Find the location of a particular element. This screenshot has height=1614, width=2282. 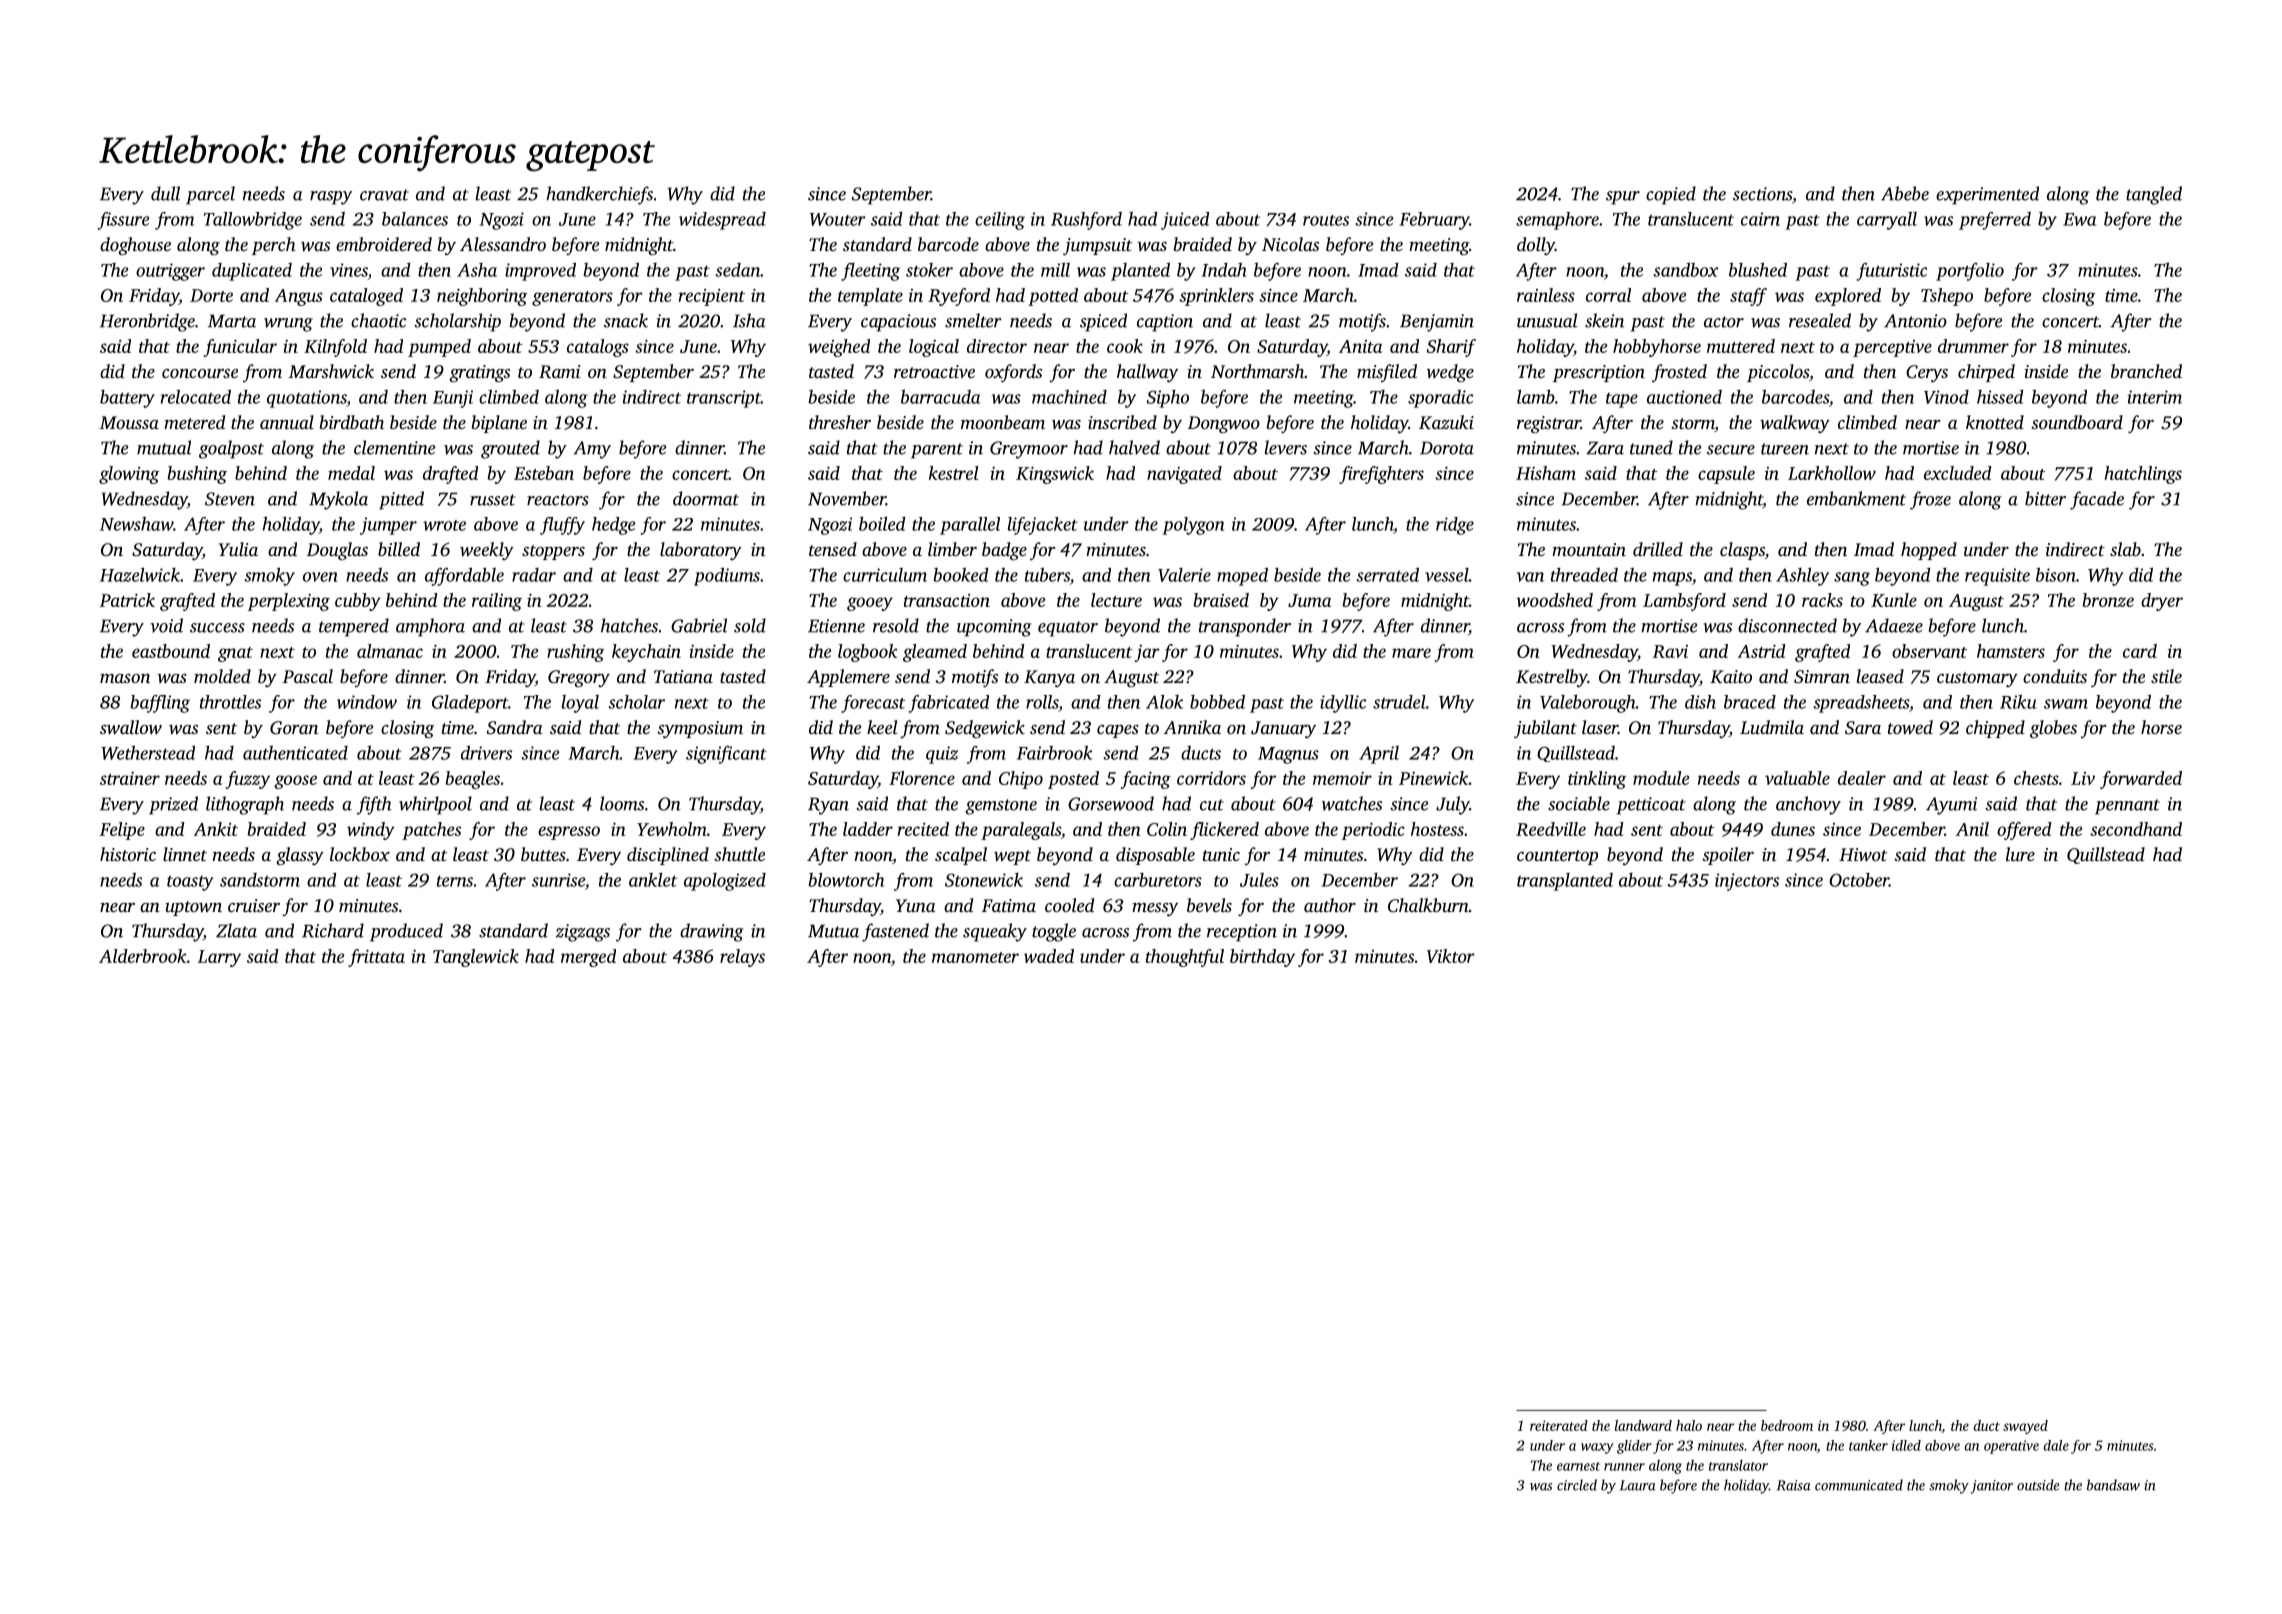

dull is located at coordinates (165, 193).
